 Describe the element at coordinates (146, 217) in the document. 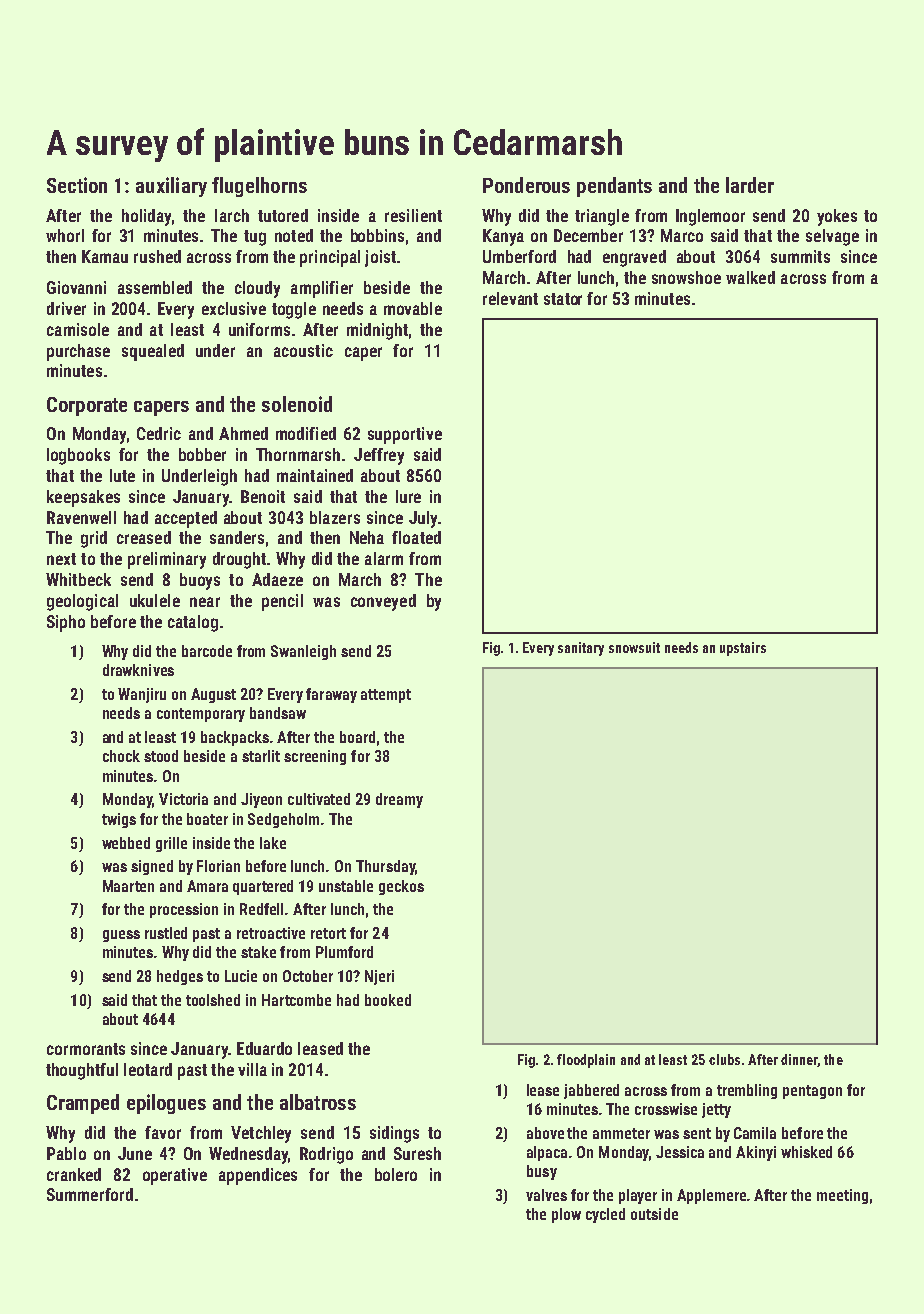

I see `holiday` at that location.
